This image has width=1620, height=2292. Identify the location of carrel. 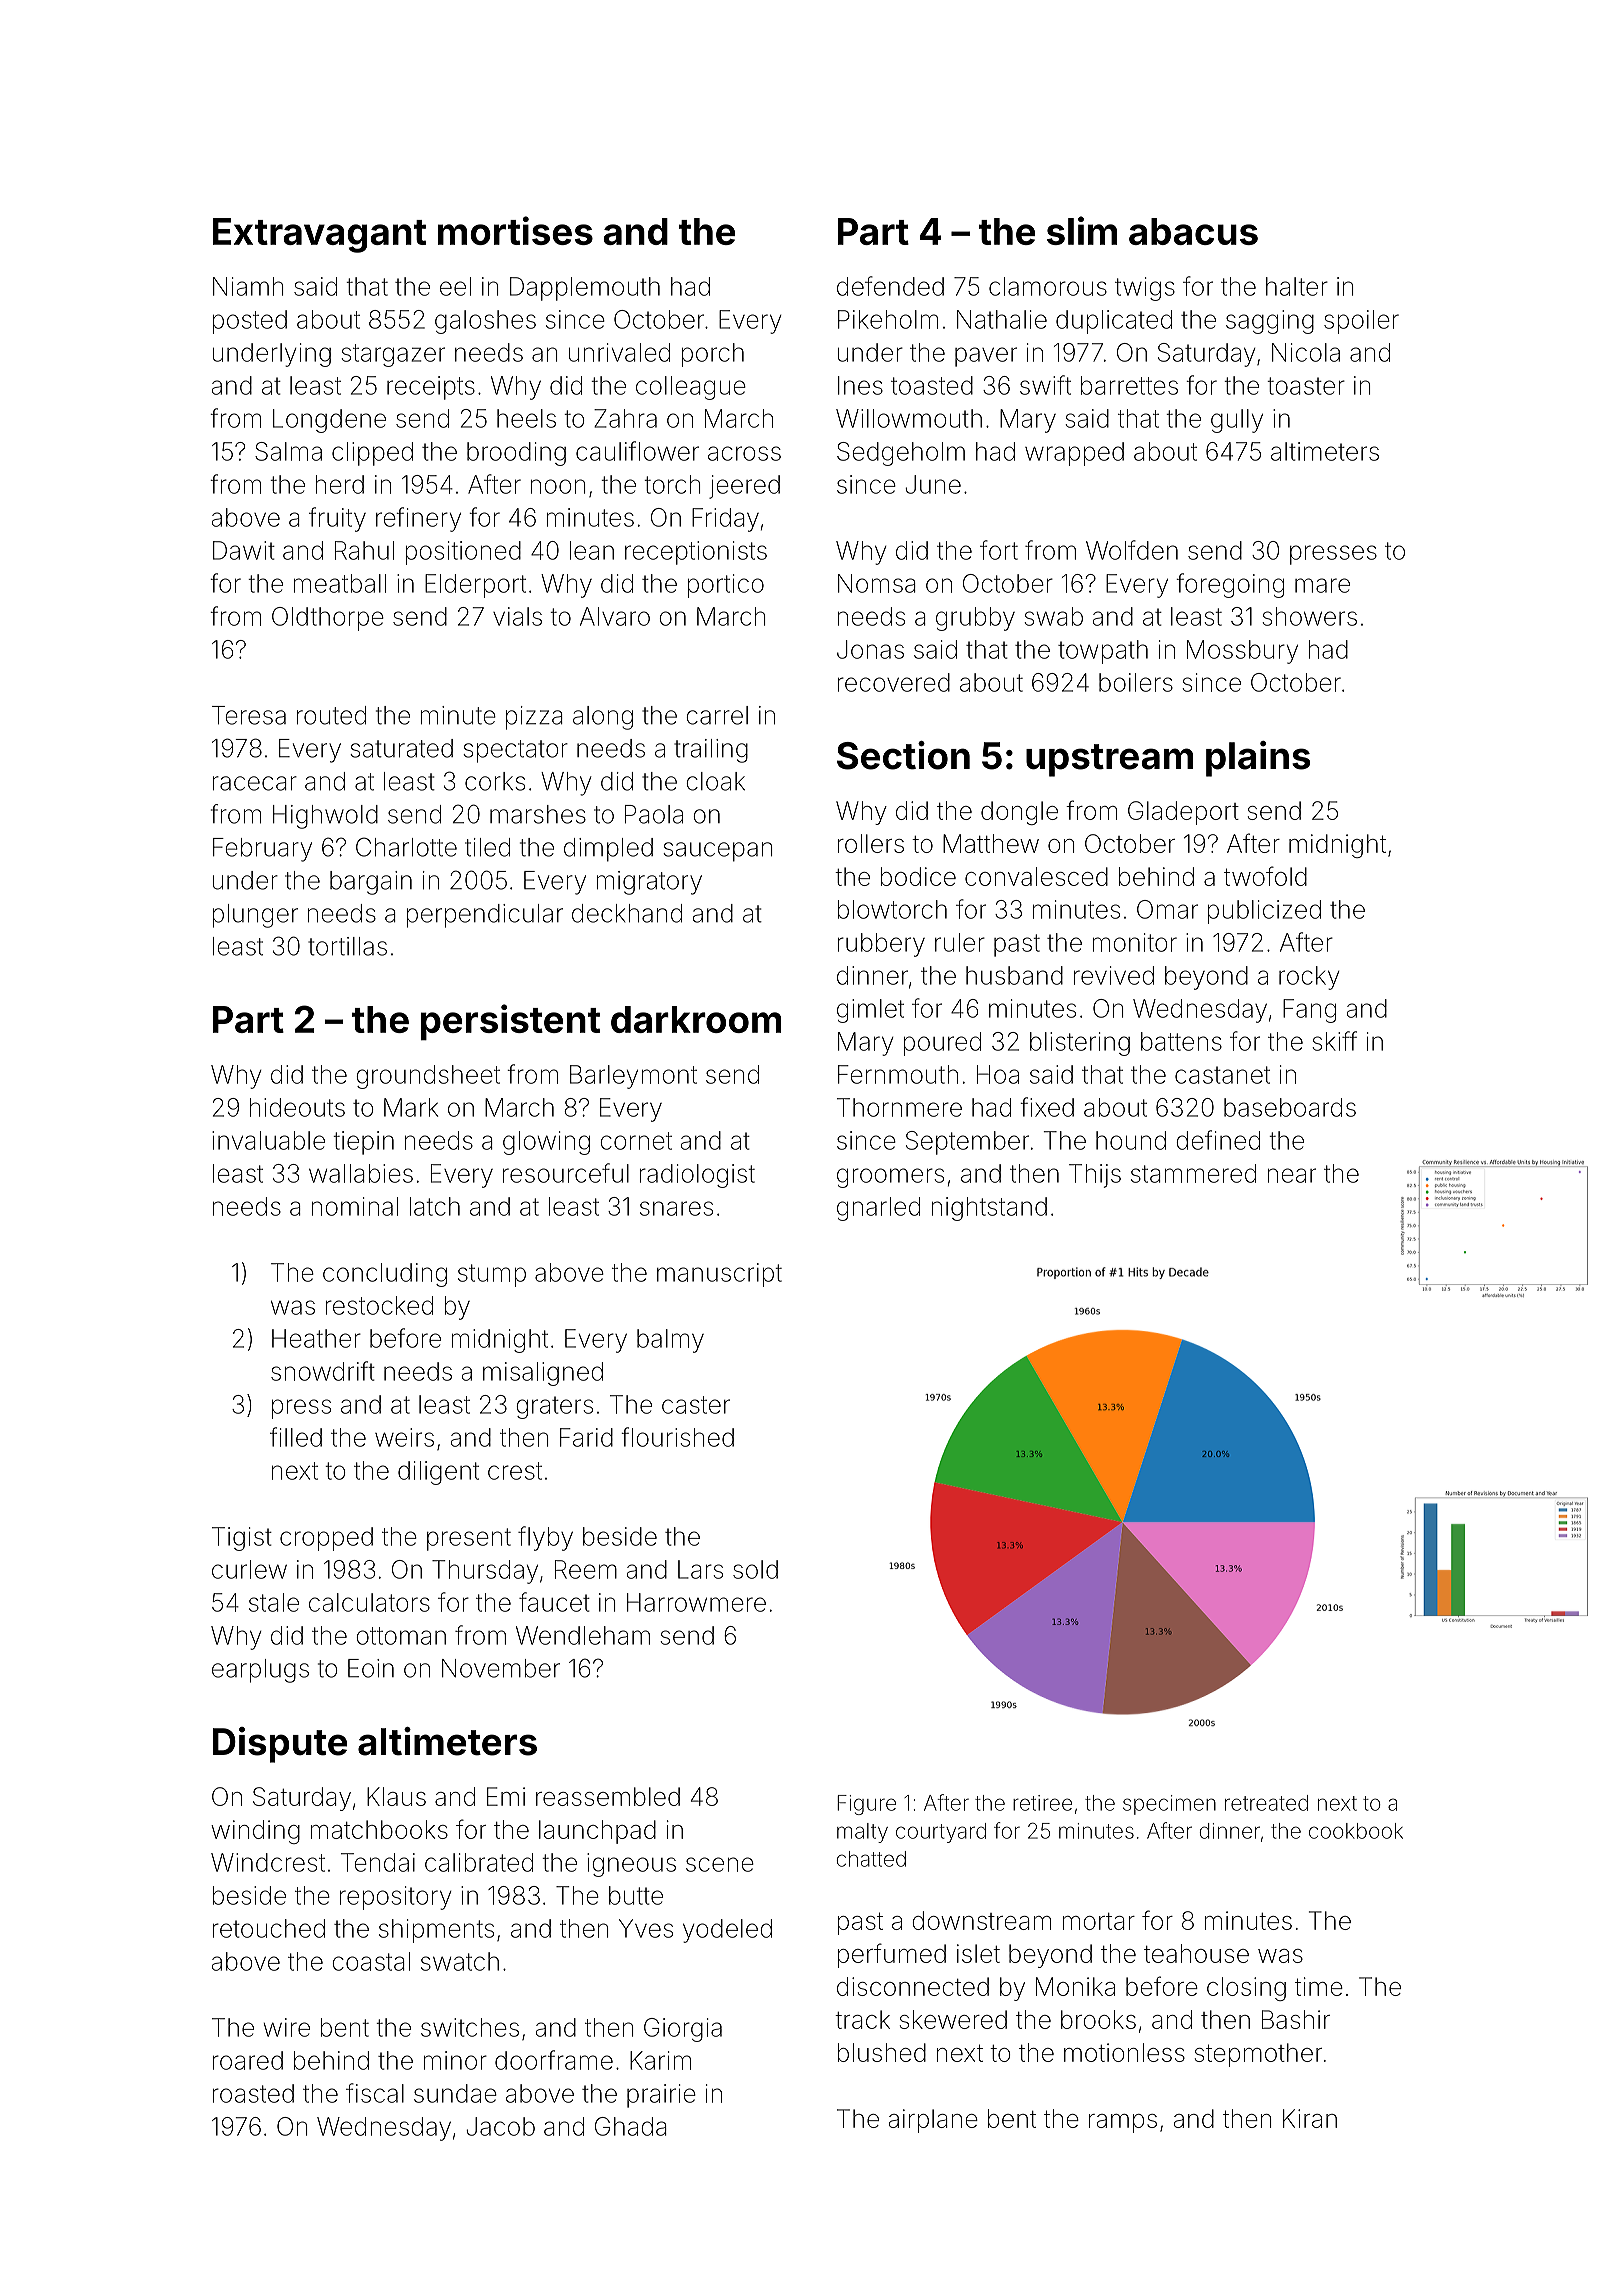
(717, 715).
